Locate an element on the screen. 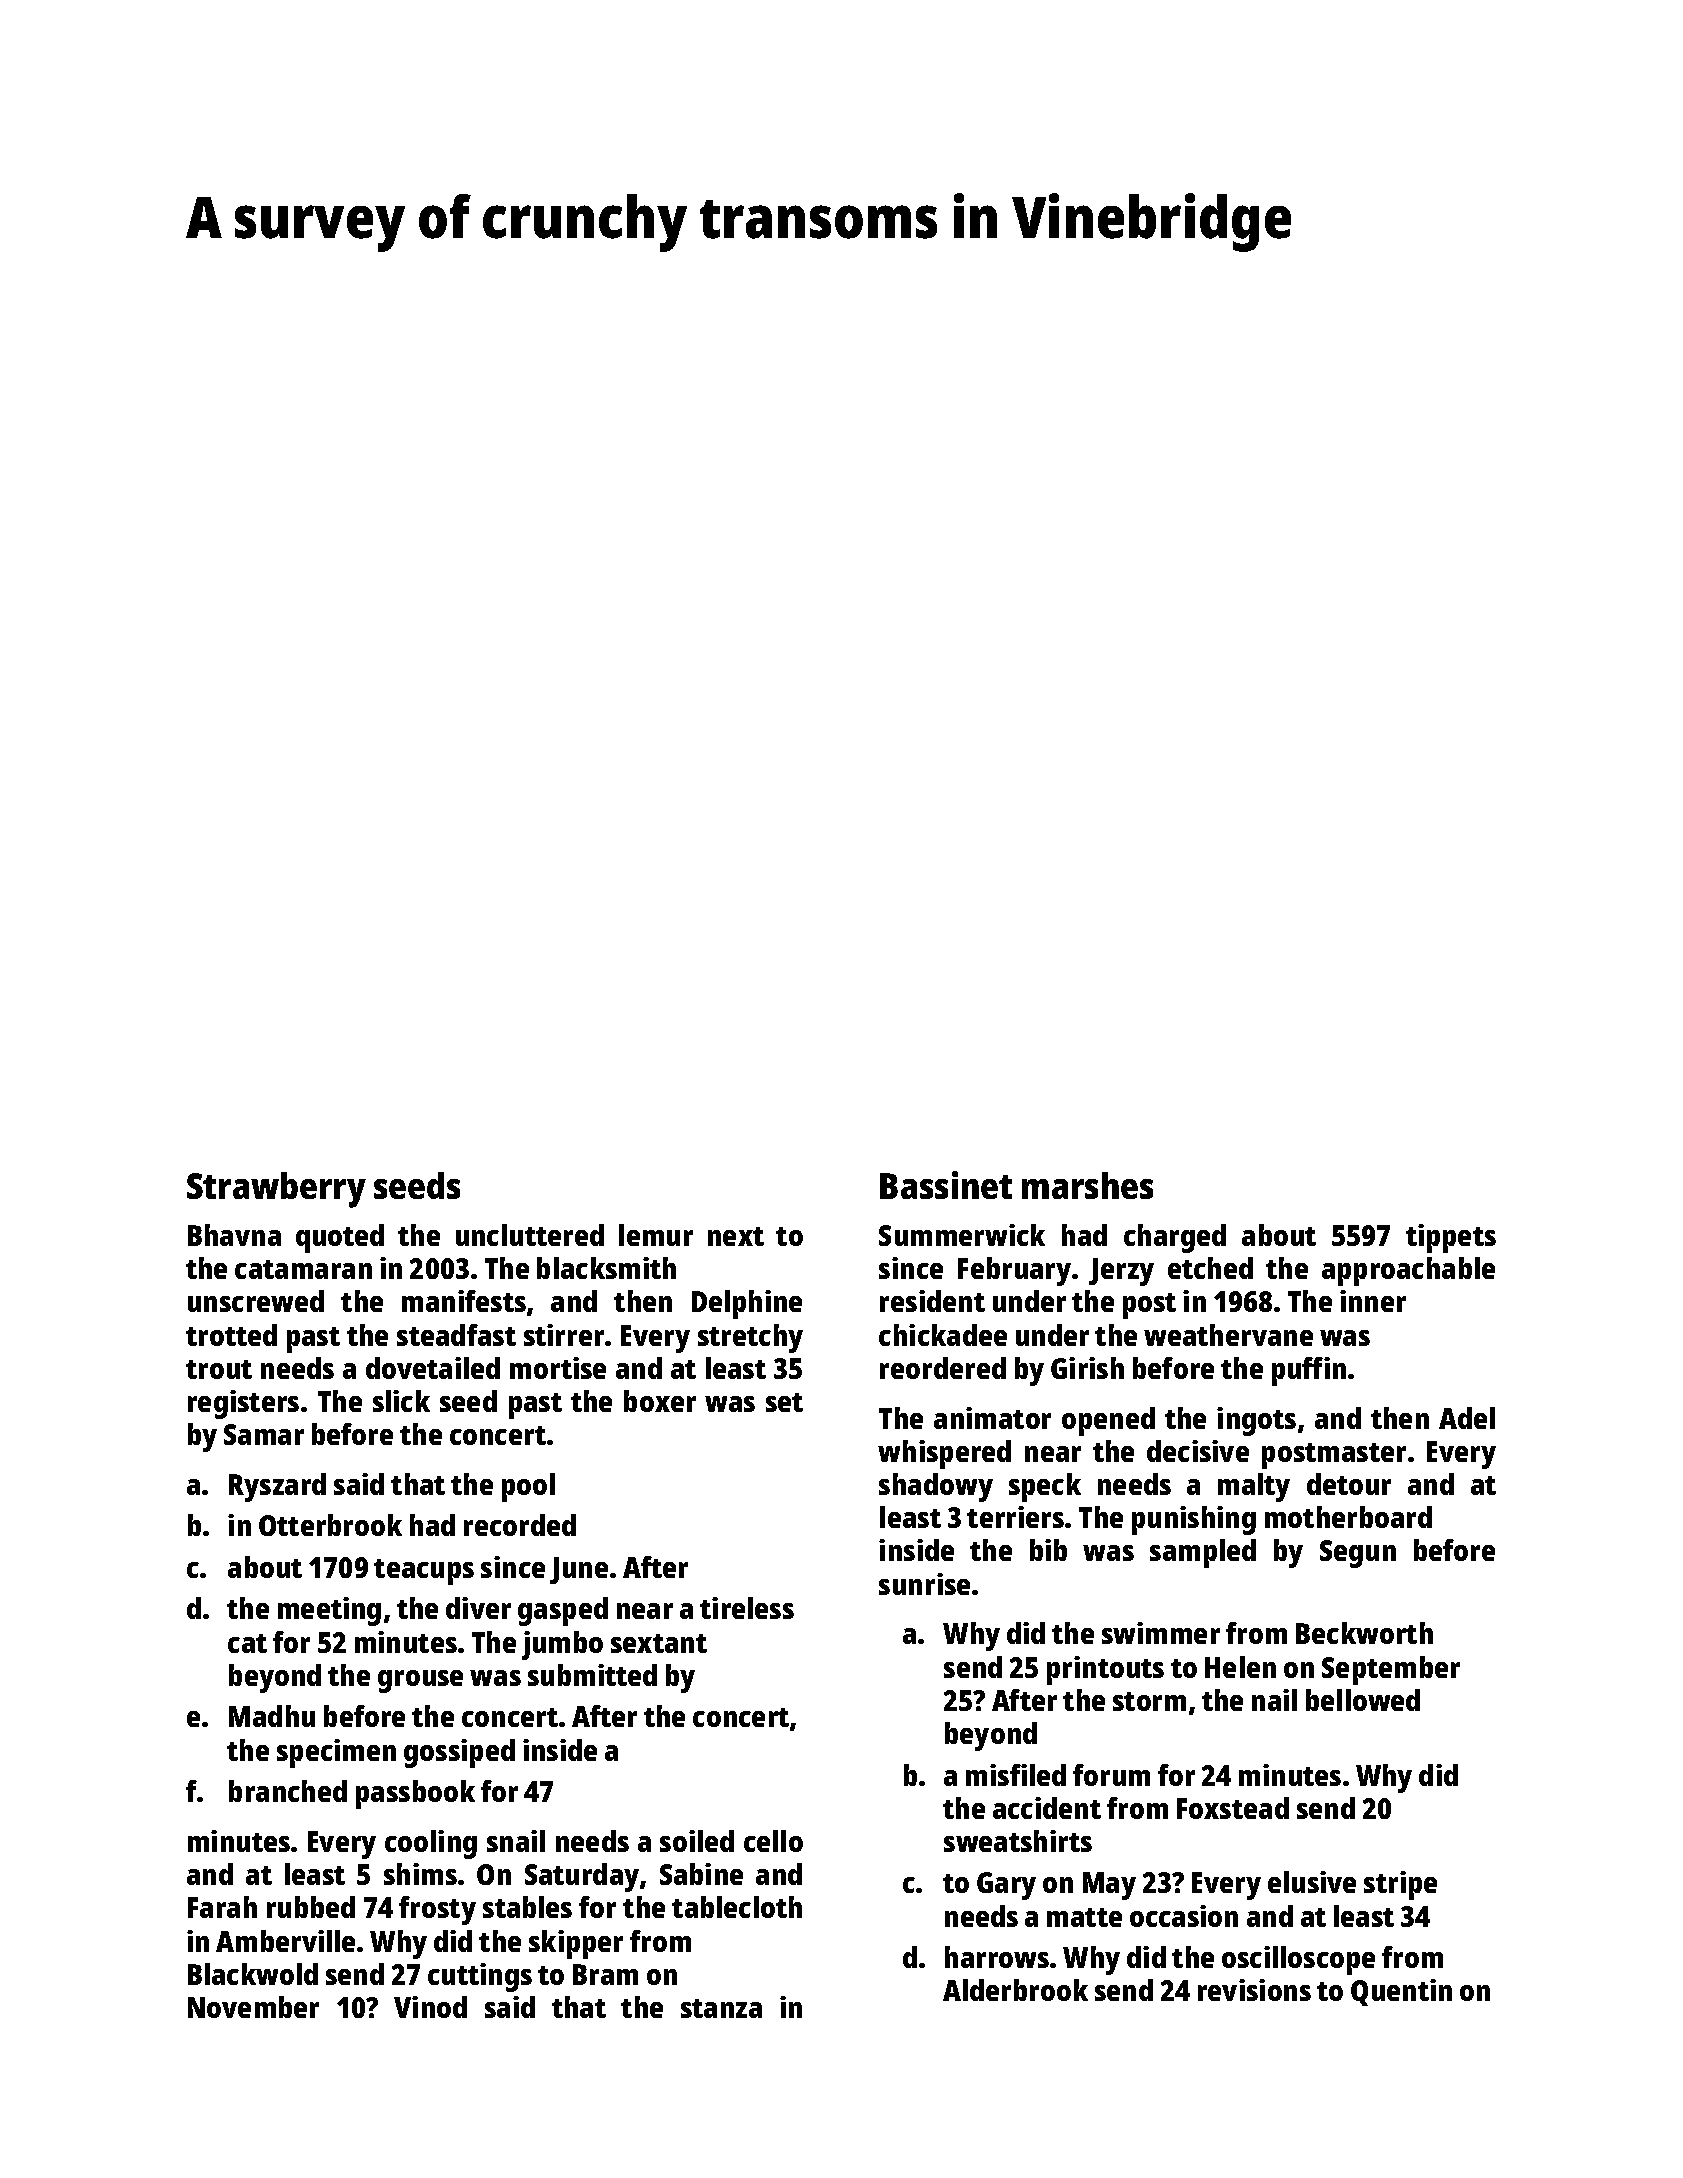 Image resolution: width=1683 pixels, height=2178 pixels. Bassinet is located at coordinates (946, 1185).
